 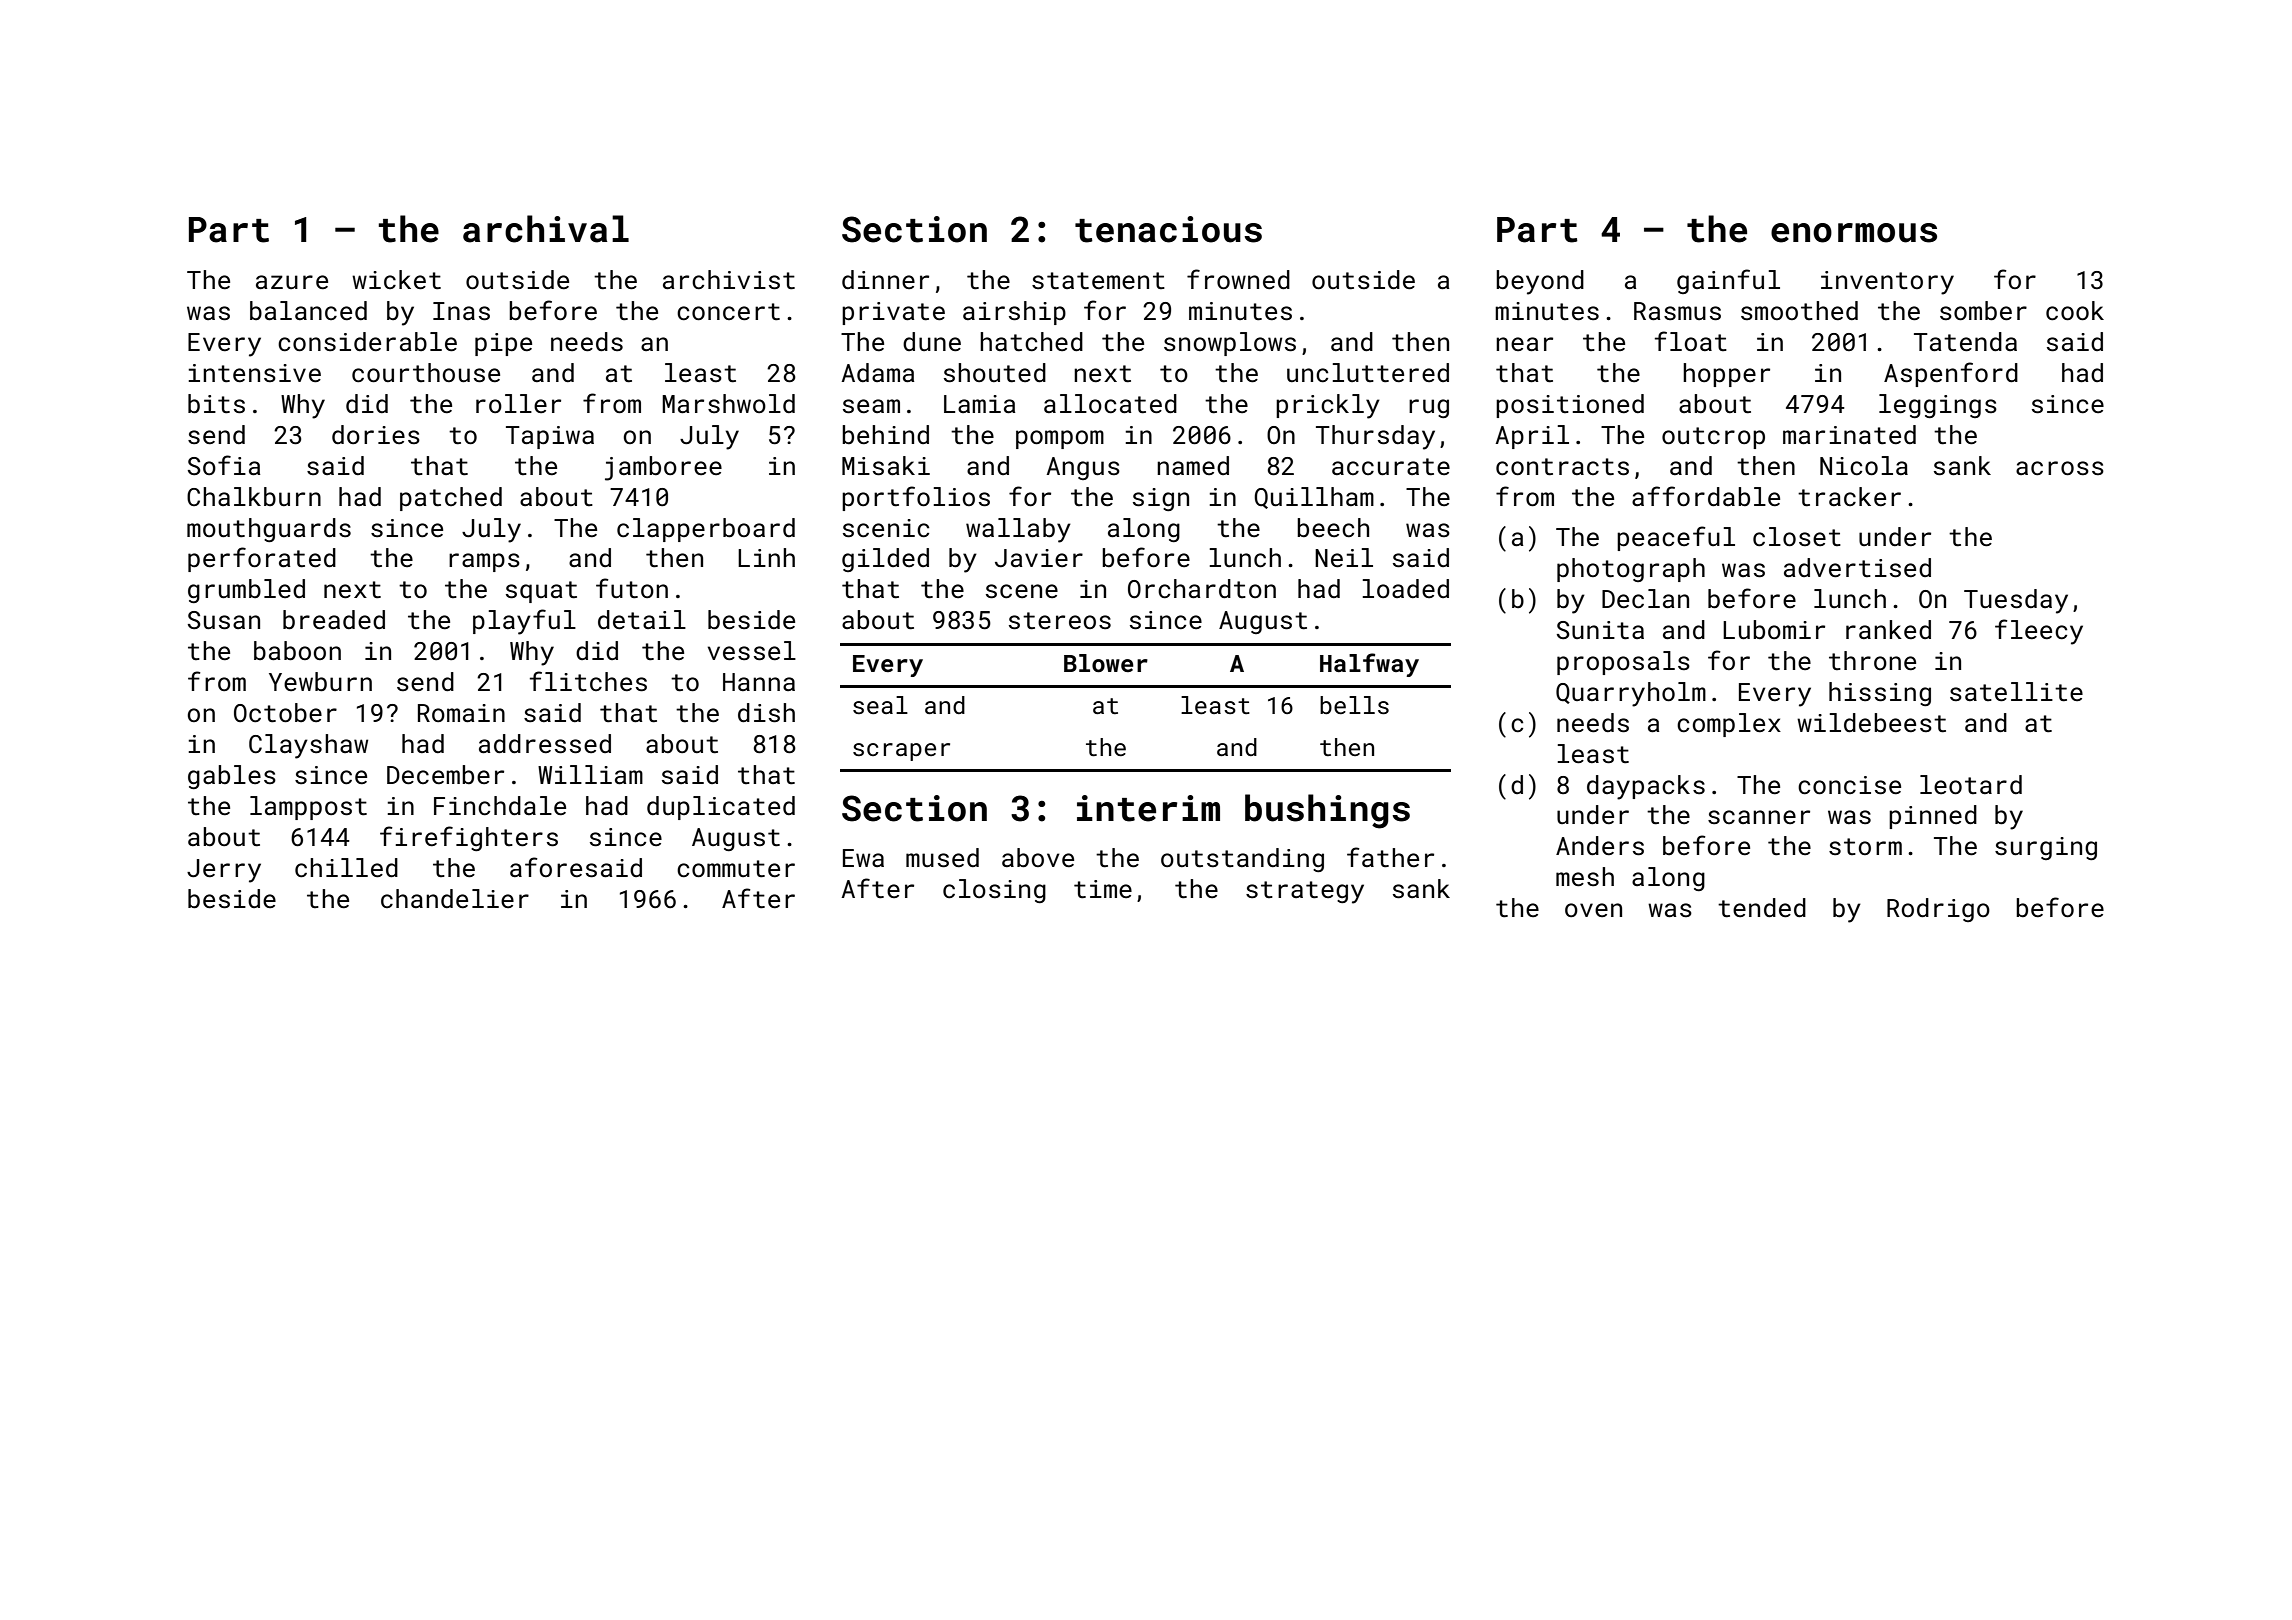 I want to click on azure, so click(x=292, y=282).
